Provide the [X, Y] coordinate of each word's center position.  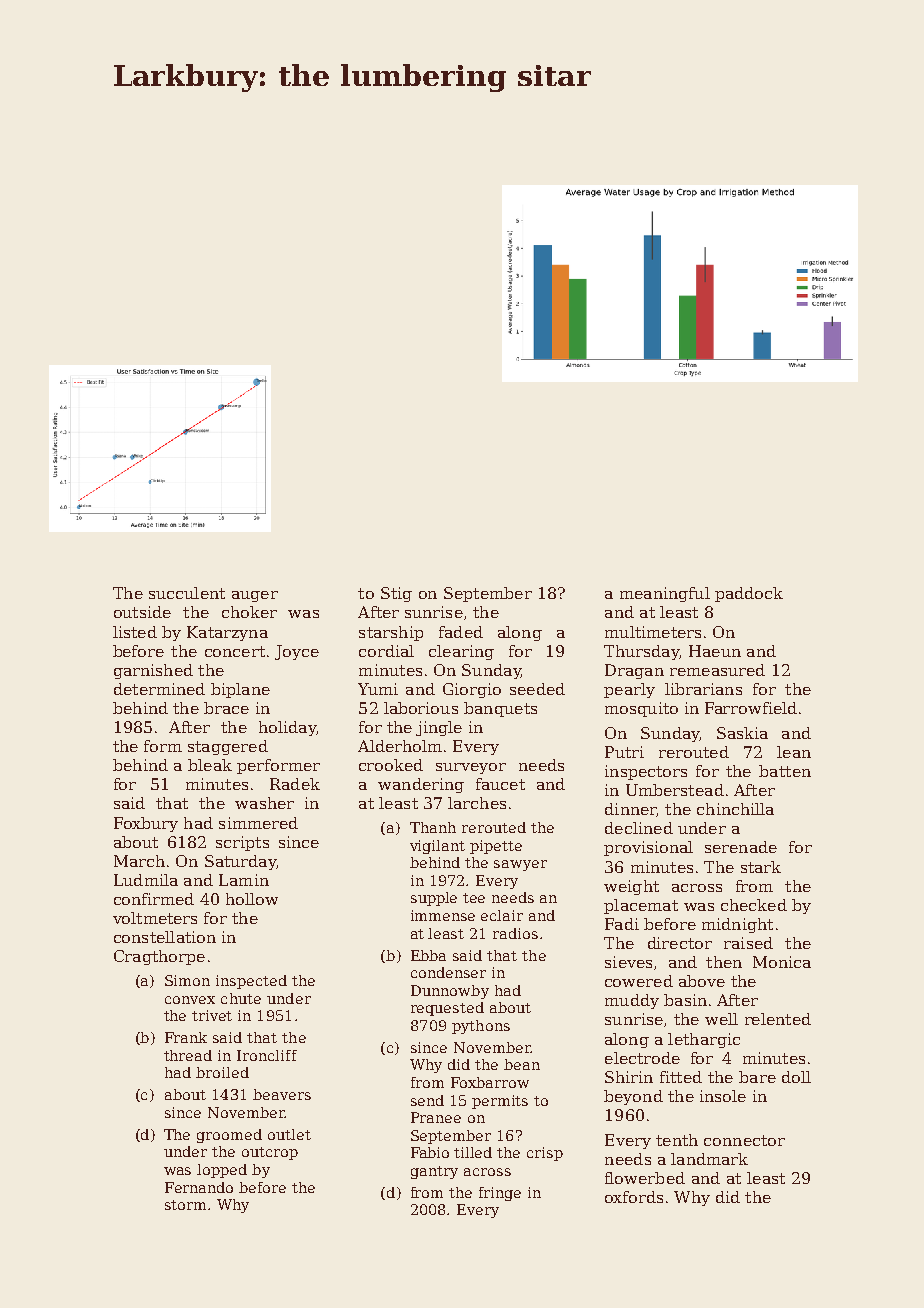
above [702, 981]
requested [447, 1009]
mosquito [641, 709]
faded [461, 632]
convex [190, 1000]
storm [185, 1205]
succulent [187, 593]
